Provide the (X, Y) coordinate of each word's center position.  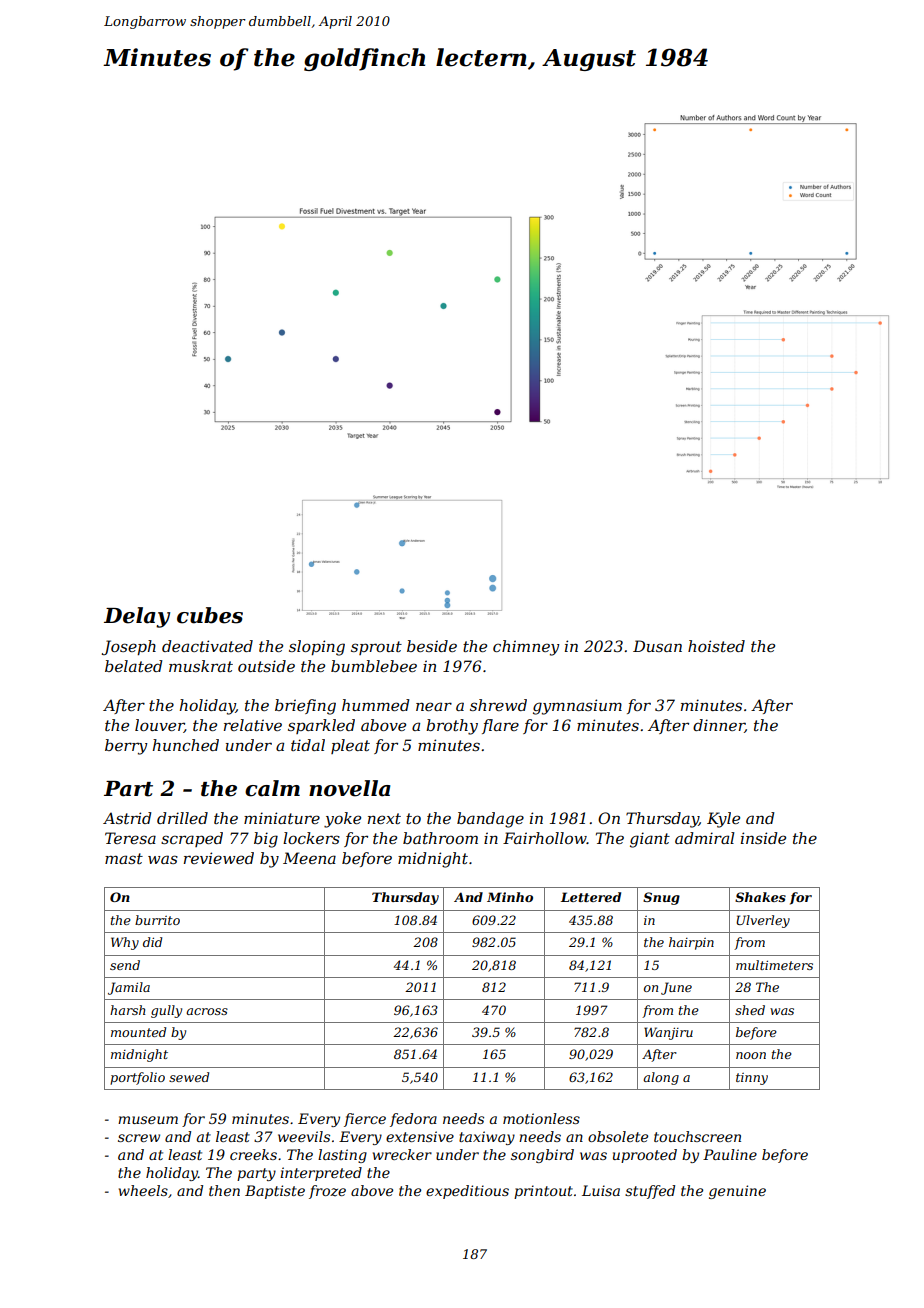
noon (751, 1055)
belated (133, 666)
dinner (719, 726)
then (224, 1190)
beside (432, 646)
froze (327, 1192)
